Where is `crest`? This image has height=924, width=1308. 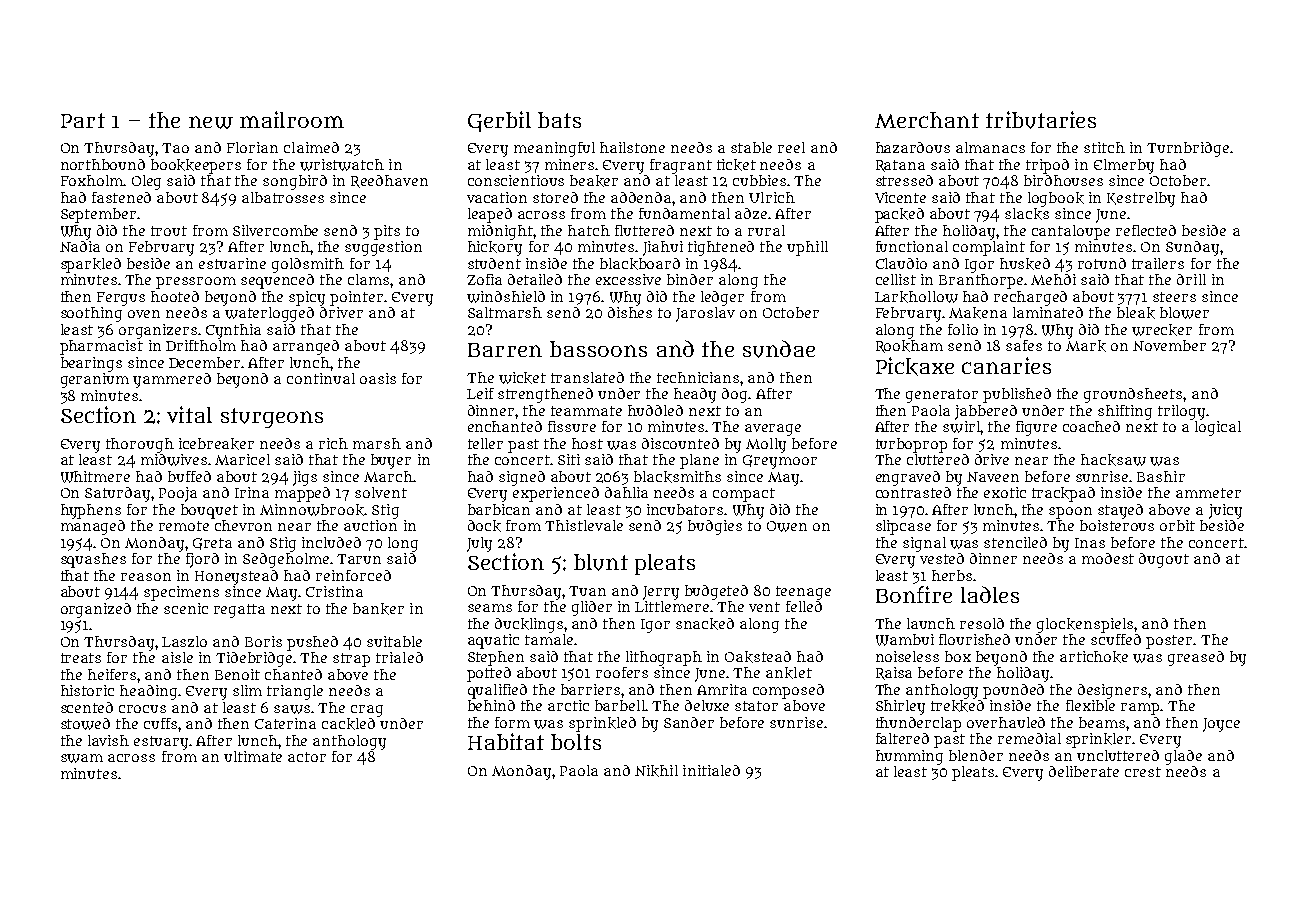 crest is located at coordinates (1143, 772).
